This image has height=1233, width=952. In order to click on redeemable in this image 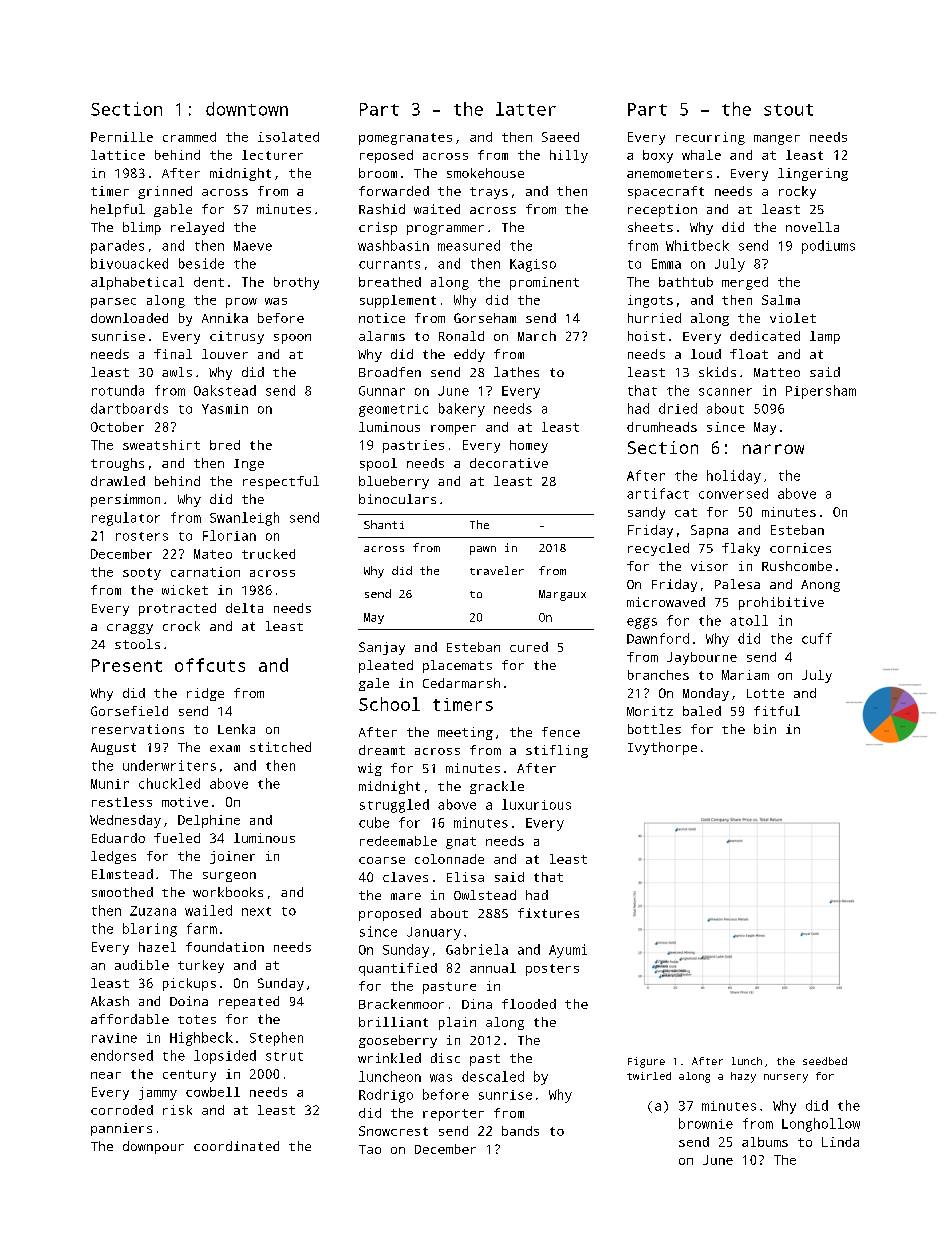, I will do `click(398, 841)`.
